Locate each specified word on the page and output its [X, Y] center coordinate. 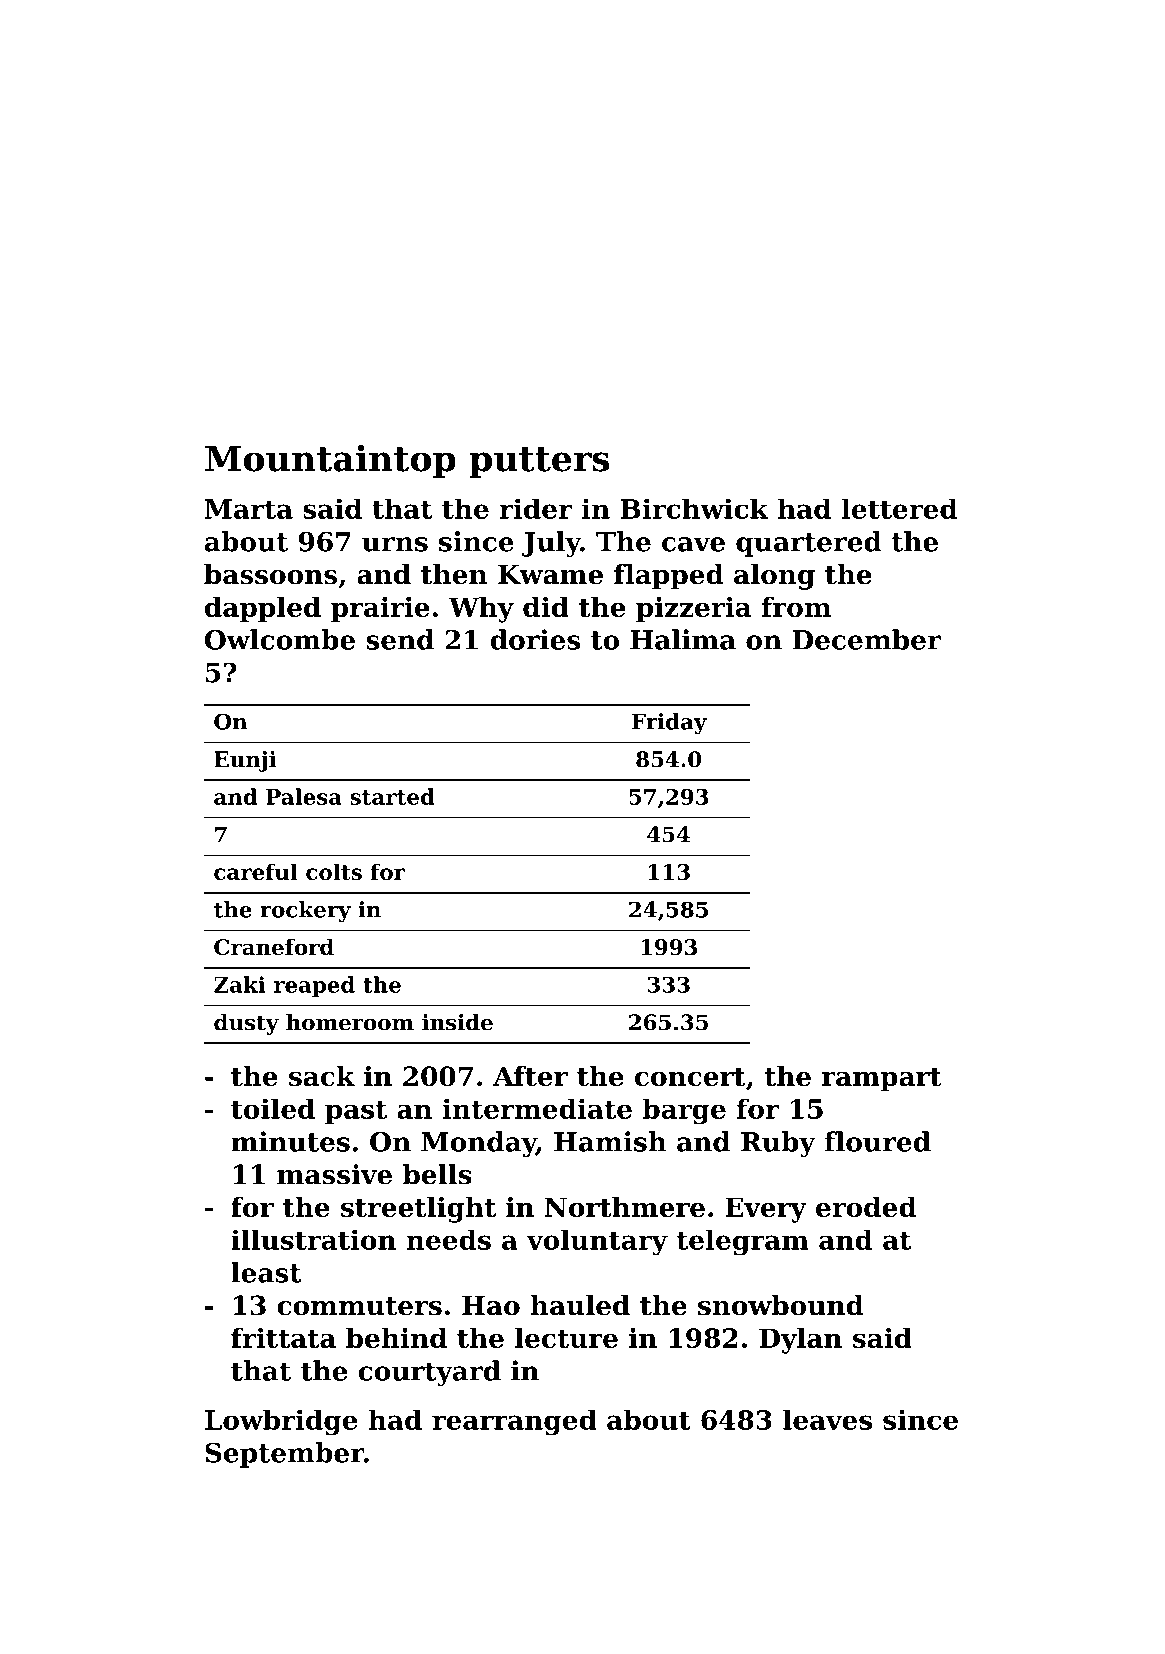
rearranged [514, 1422]
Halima [683, 639]
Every [766, 1210]
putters [540, 463]
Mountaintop [330, 461]
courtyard [430, 1373]
